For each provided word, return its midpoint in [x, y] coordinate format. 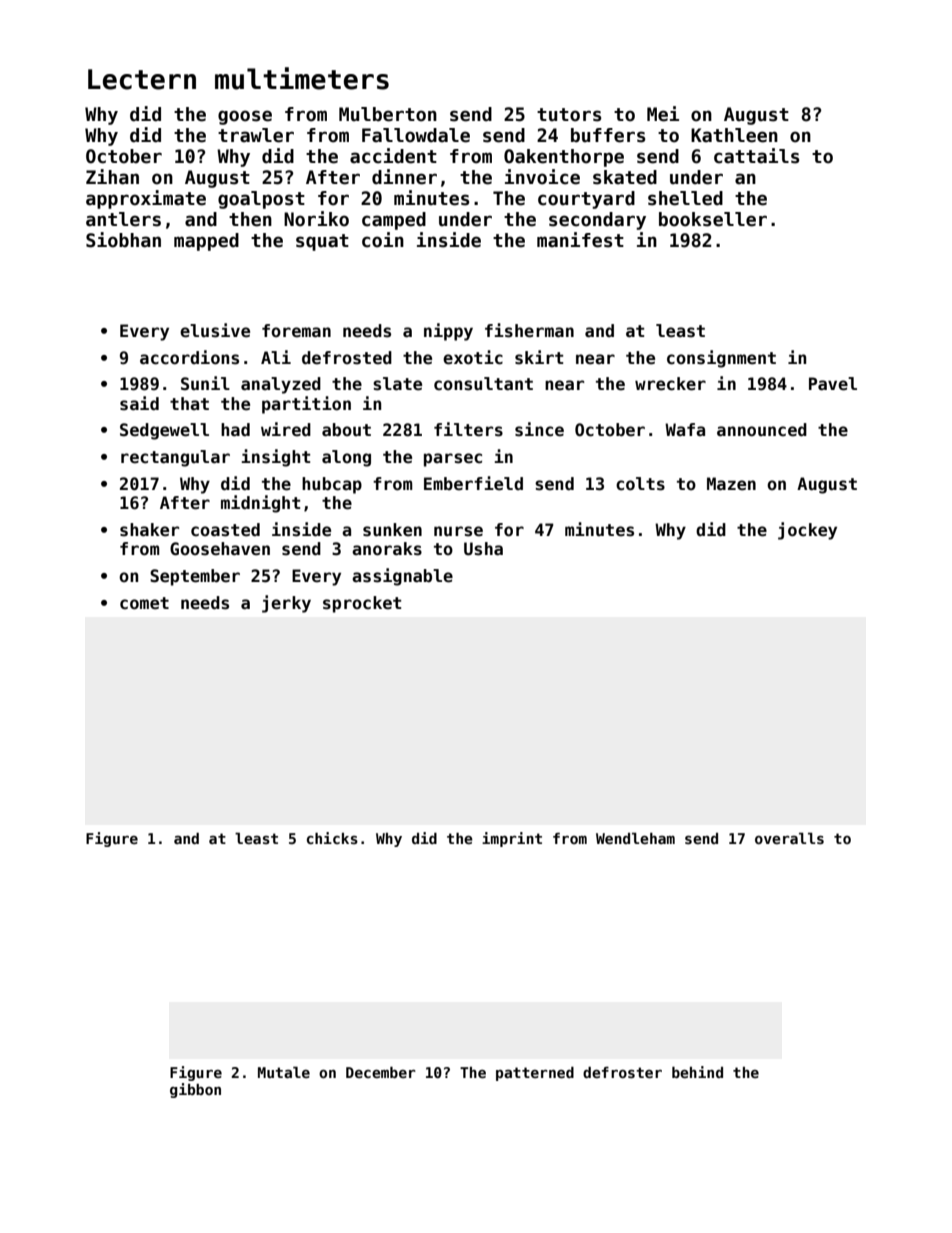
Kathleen [734, 135]
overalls [789, 838]
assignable [402, 577]
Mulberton [388, 114]
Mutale [284, 1072]
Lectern [142, 79]
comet [144, 603]
